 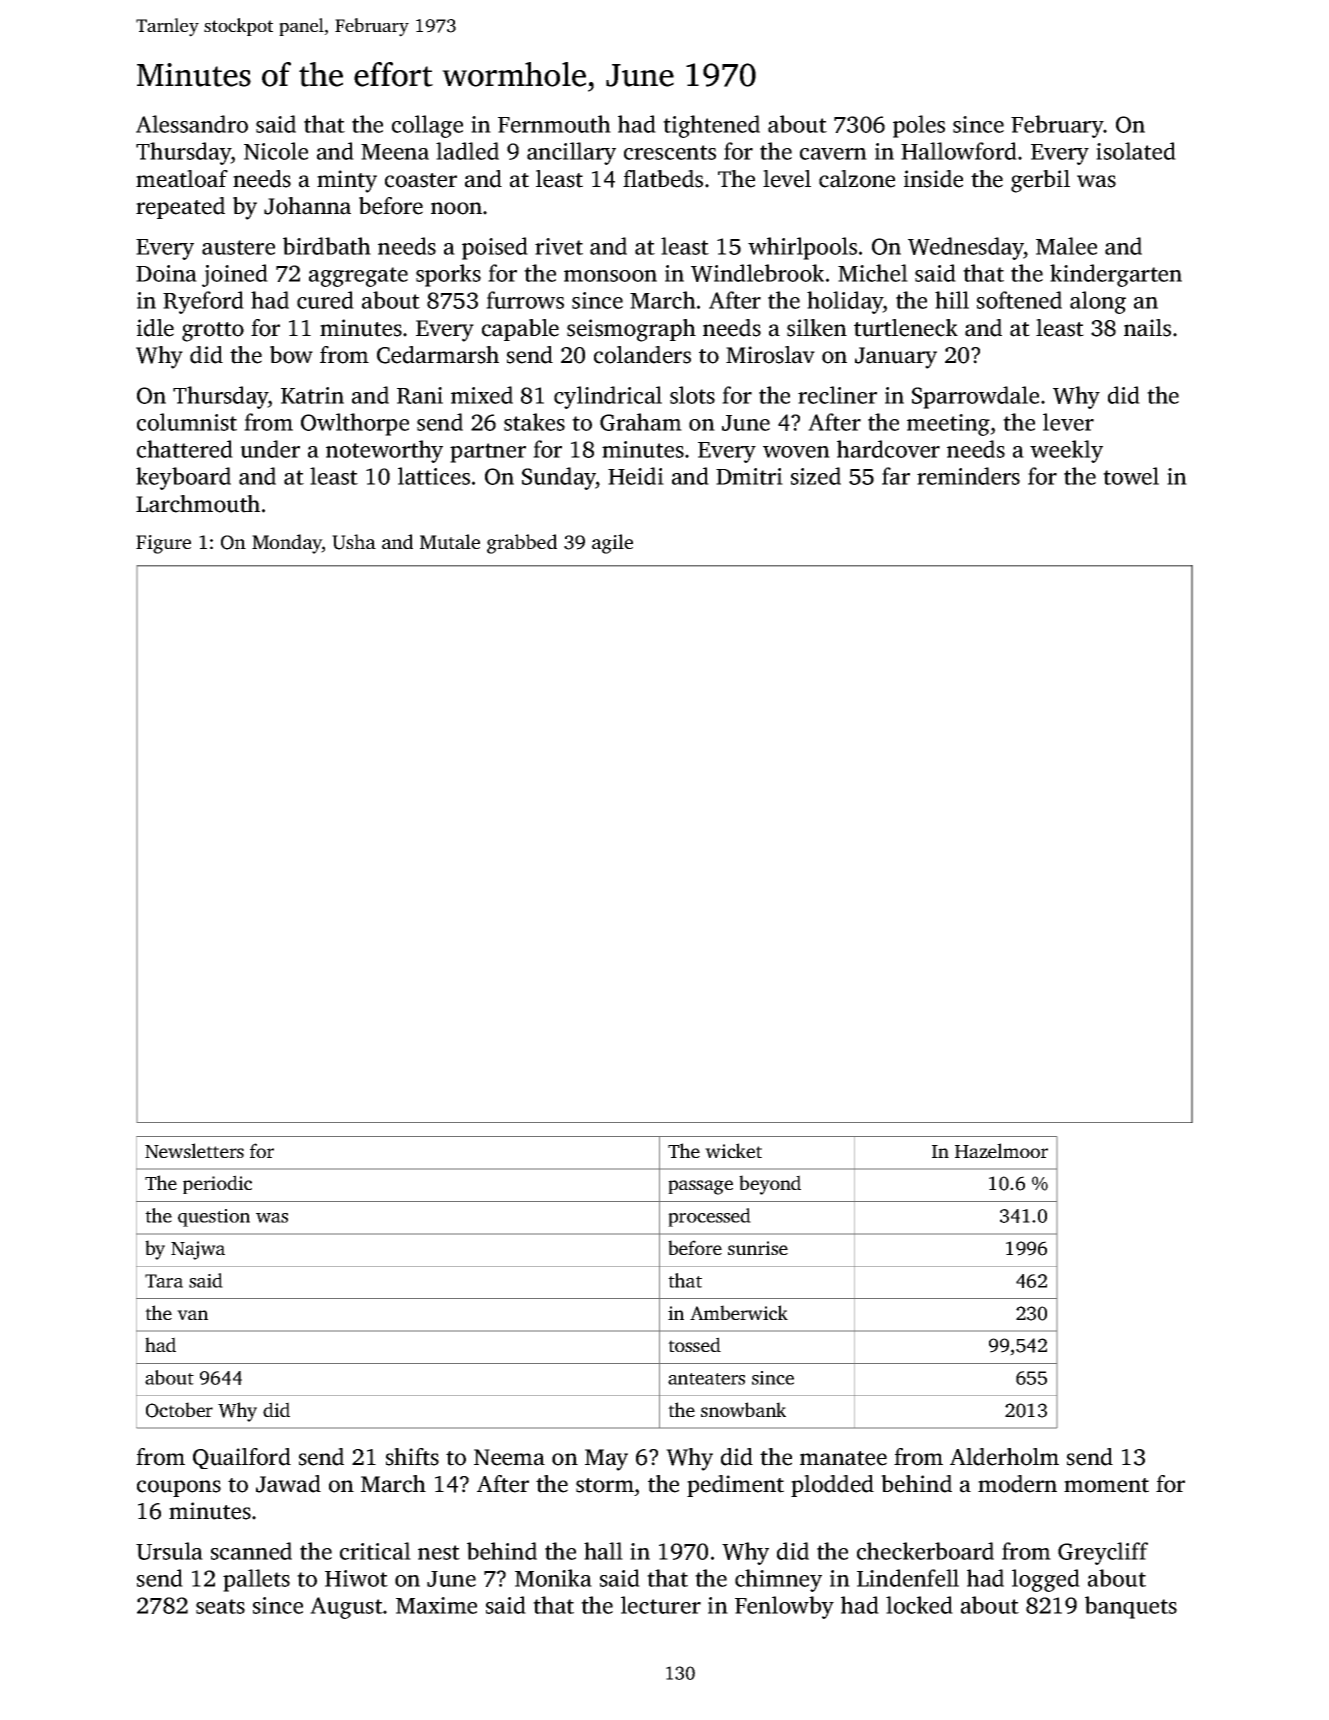 I want to click on lecturer, so click(x=661, y=1605).
